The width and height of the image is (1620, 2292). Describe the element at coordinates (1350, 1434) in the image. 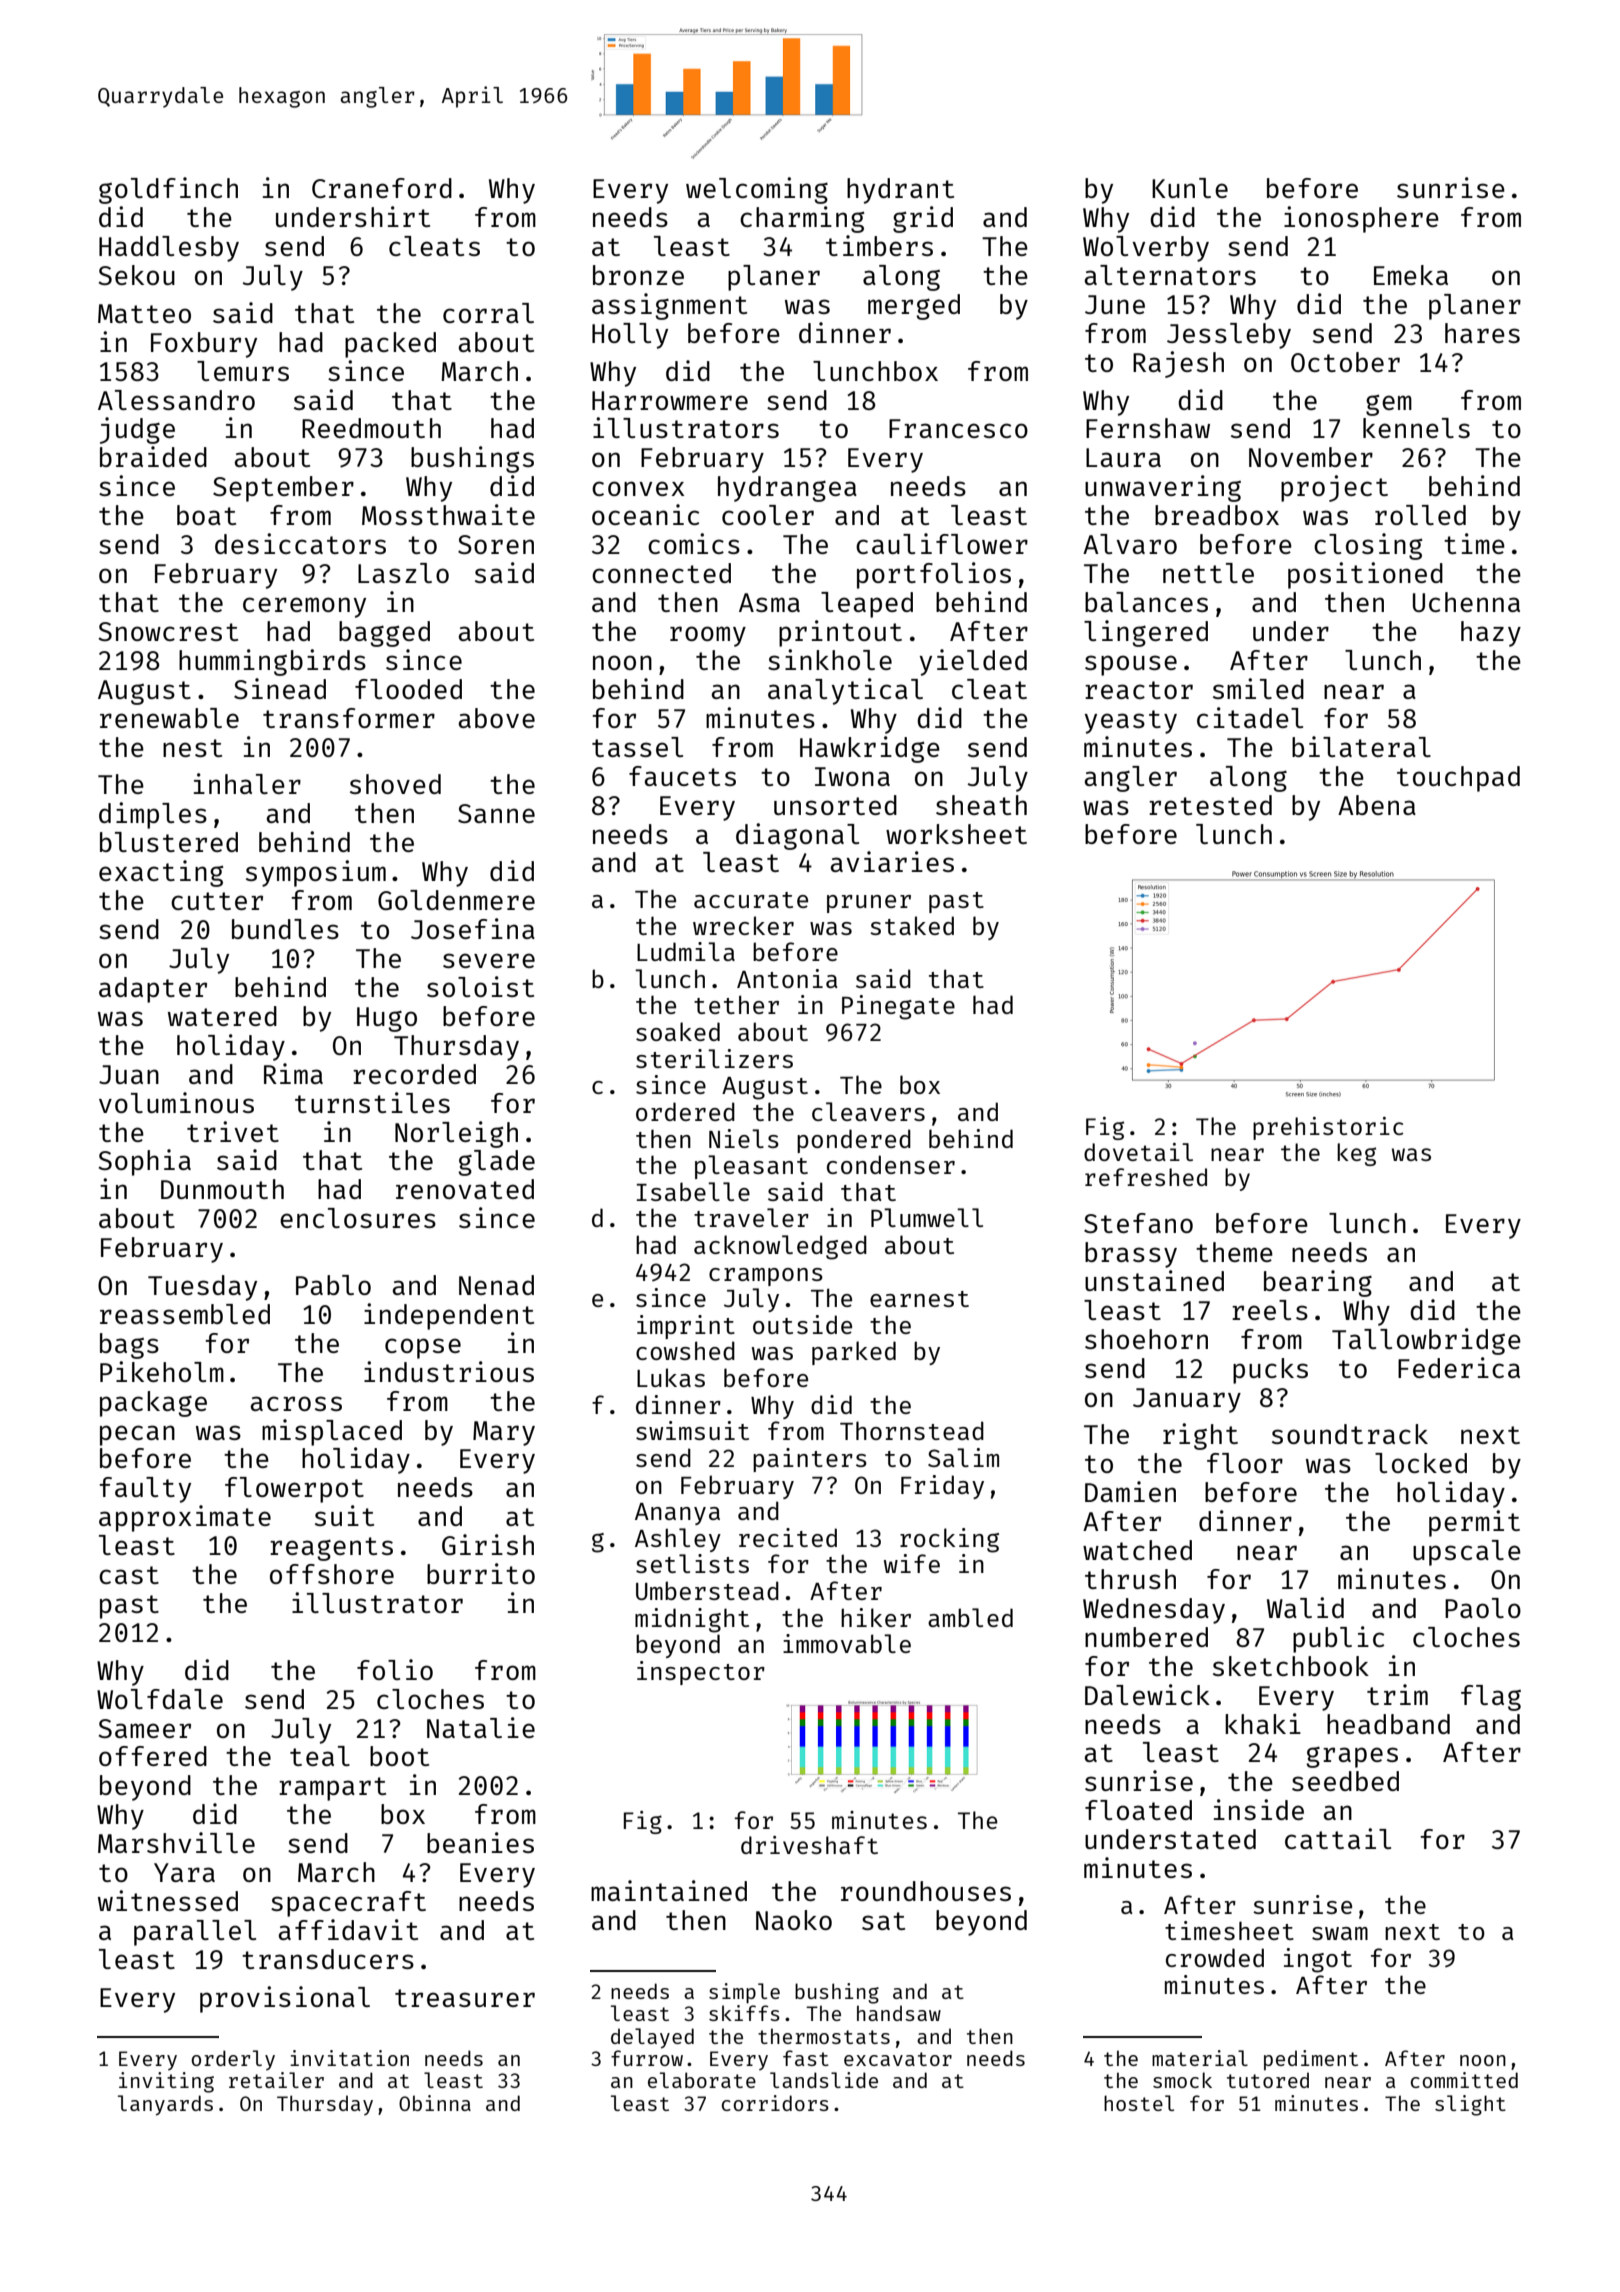

I see `soundtrack` at that location.
